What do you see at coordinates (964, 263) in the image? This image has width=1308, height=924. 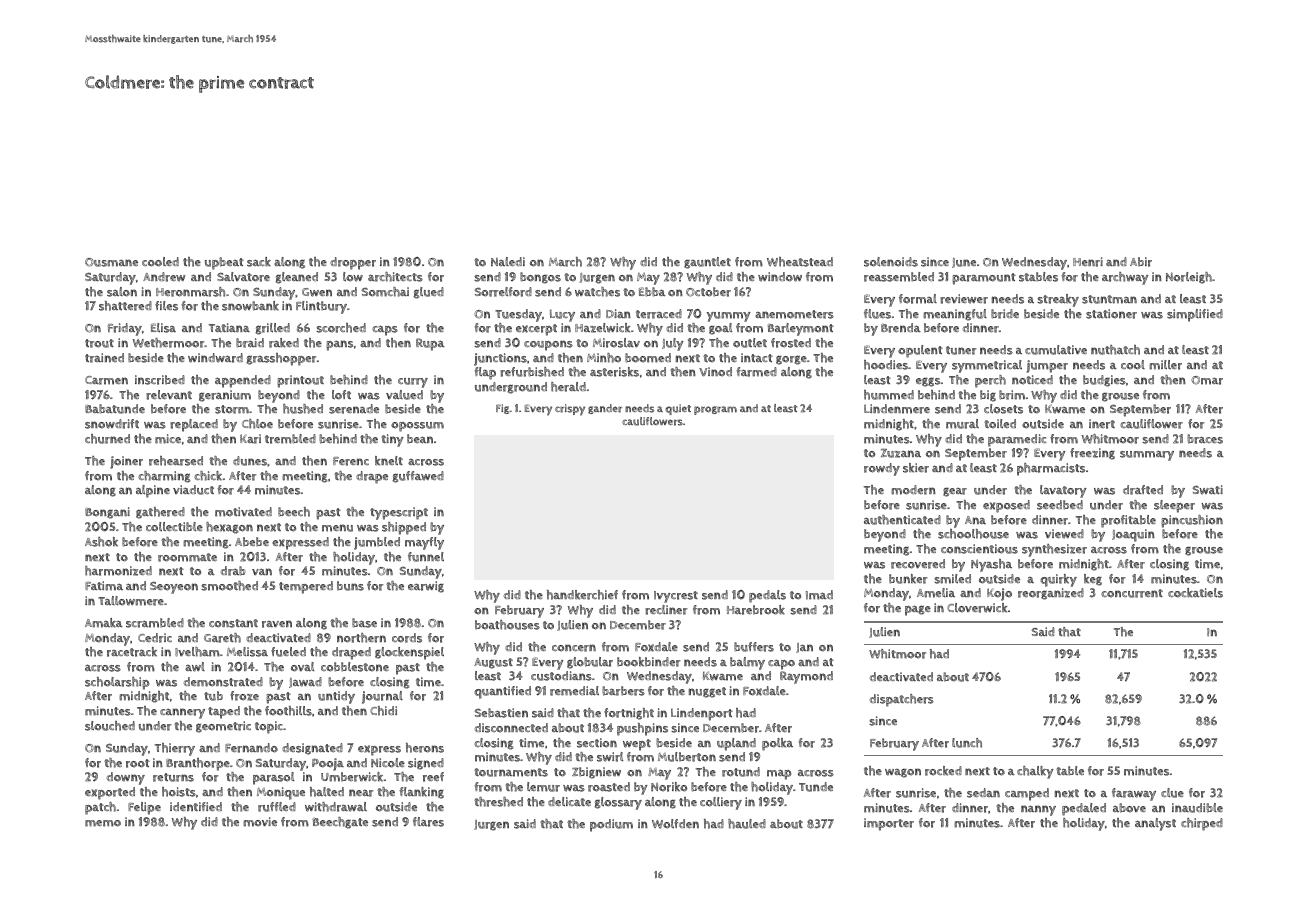 I see `June` at bounding box center [964, 263].
